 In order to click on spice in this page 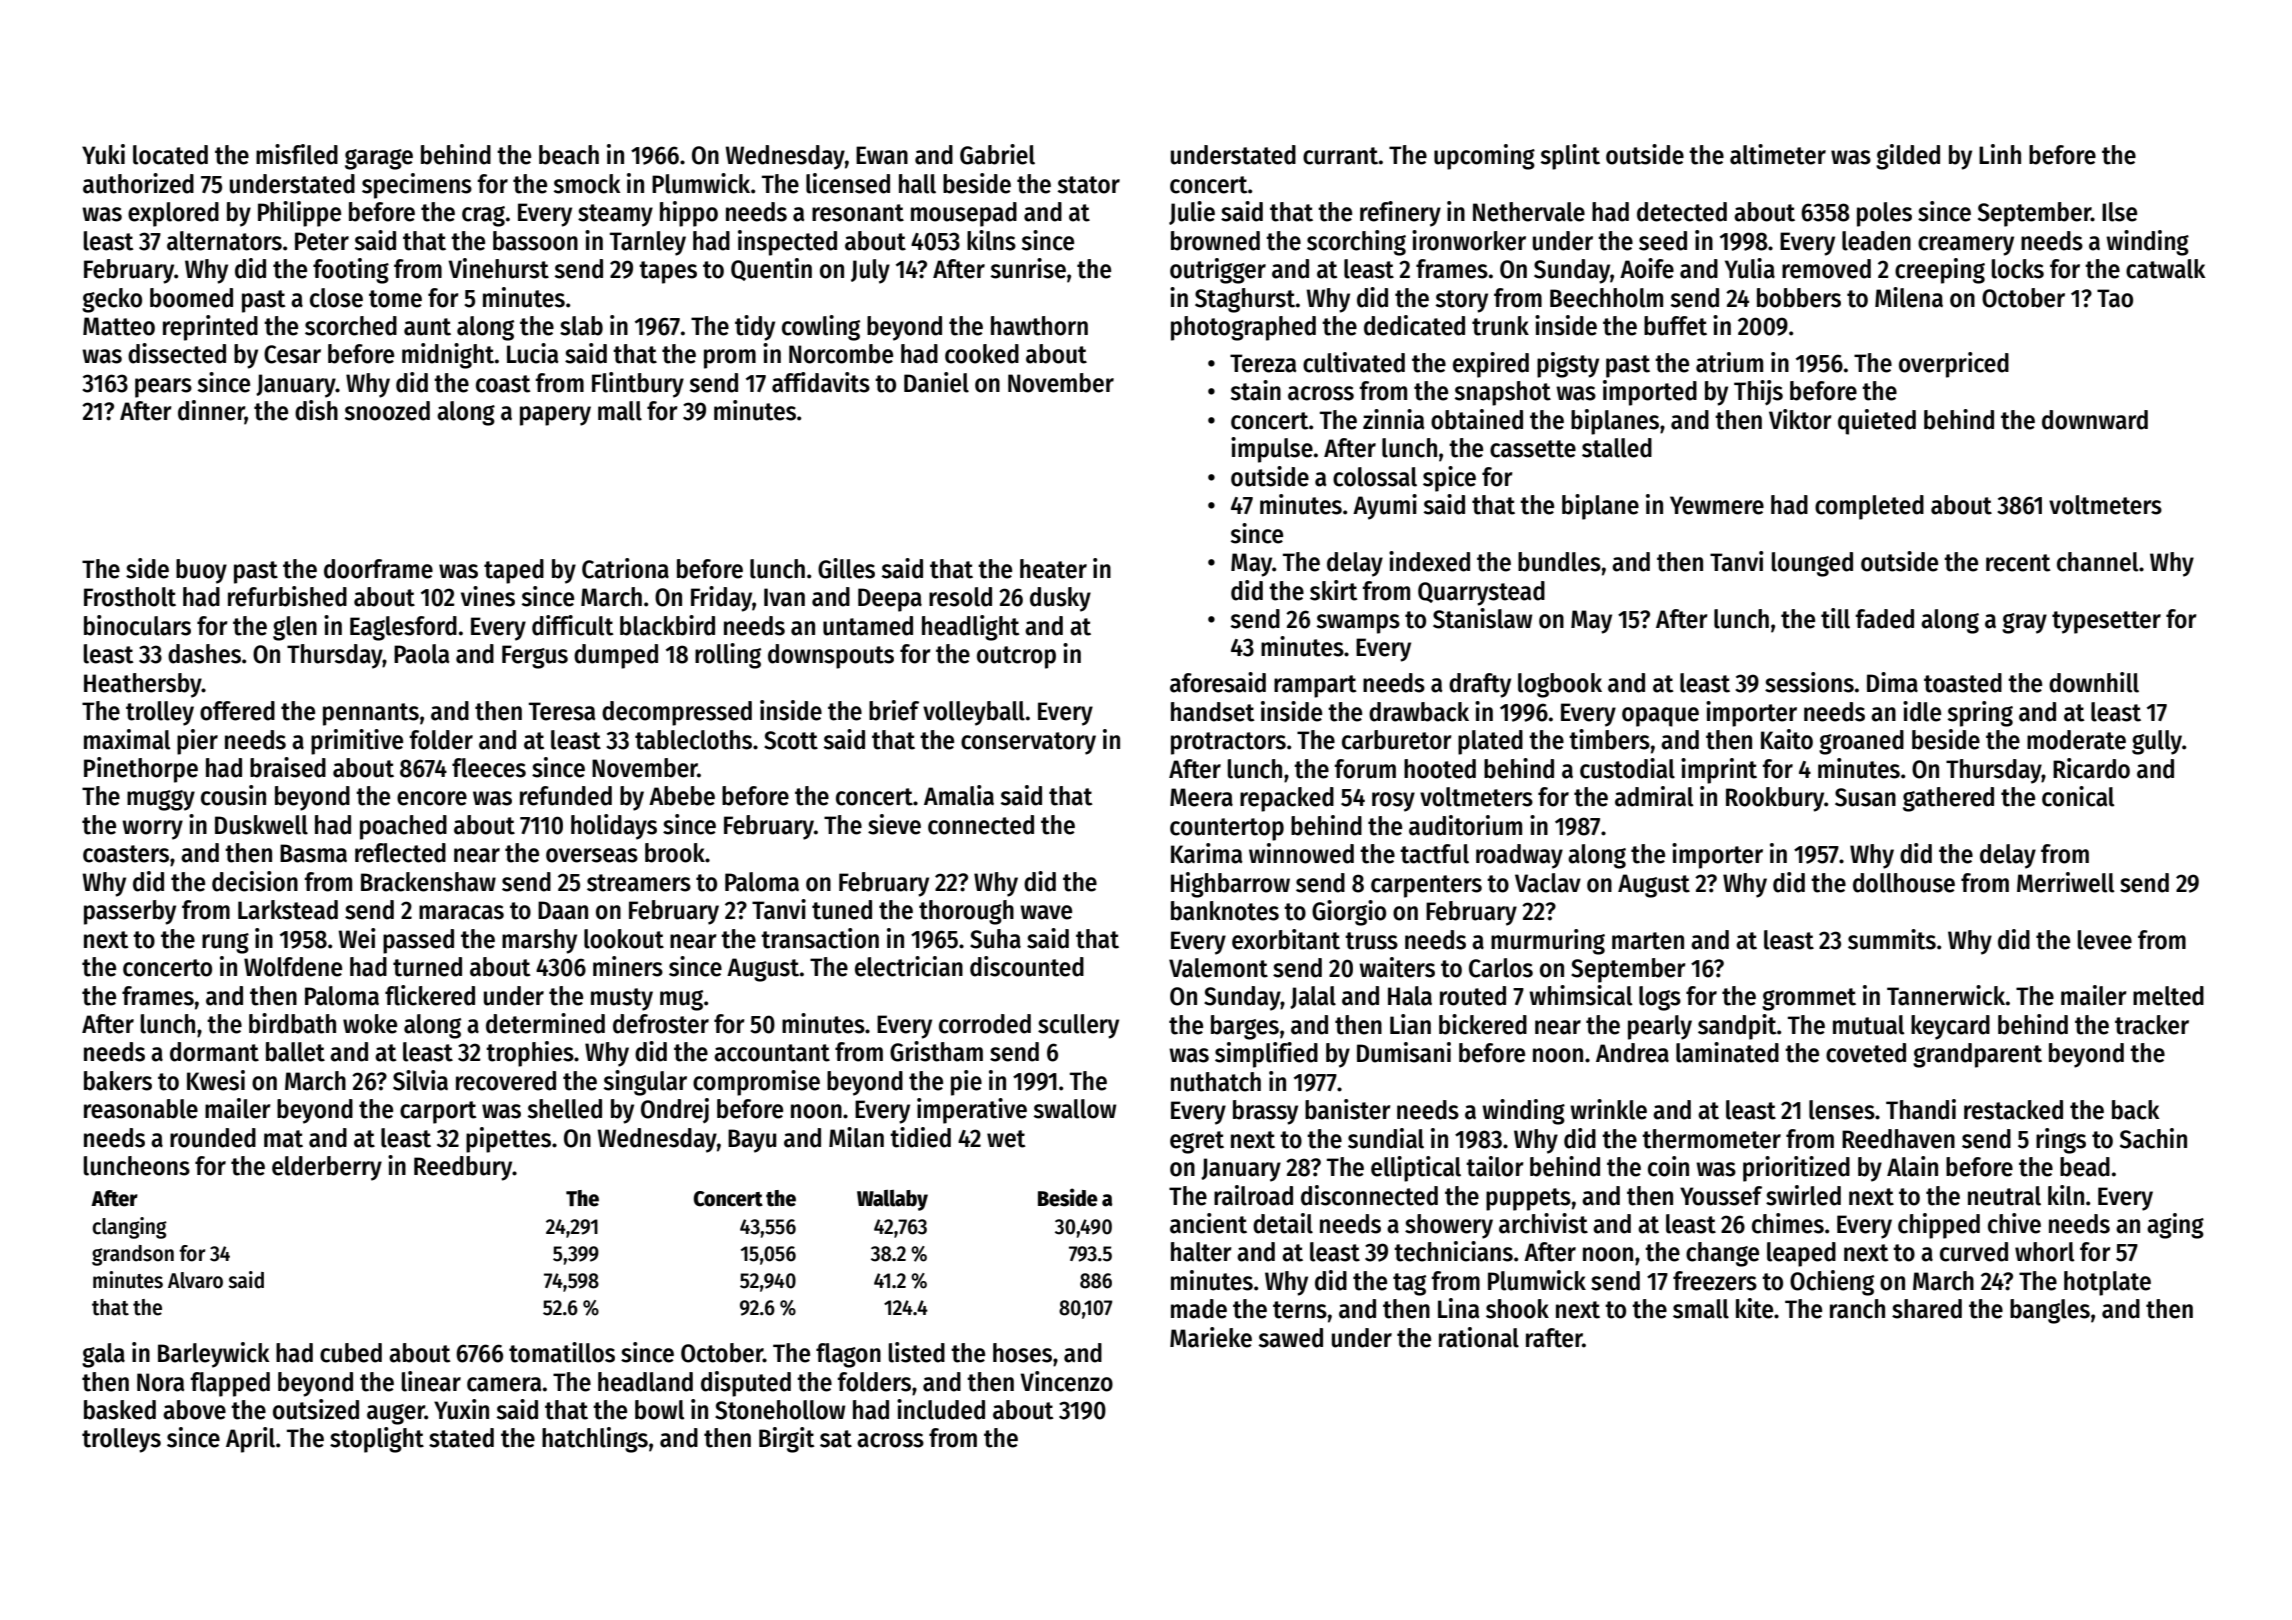, I will do `click(1449, 479)`.
